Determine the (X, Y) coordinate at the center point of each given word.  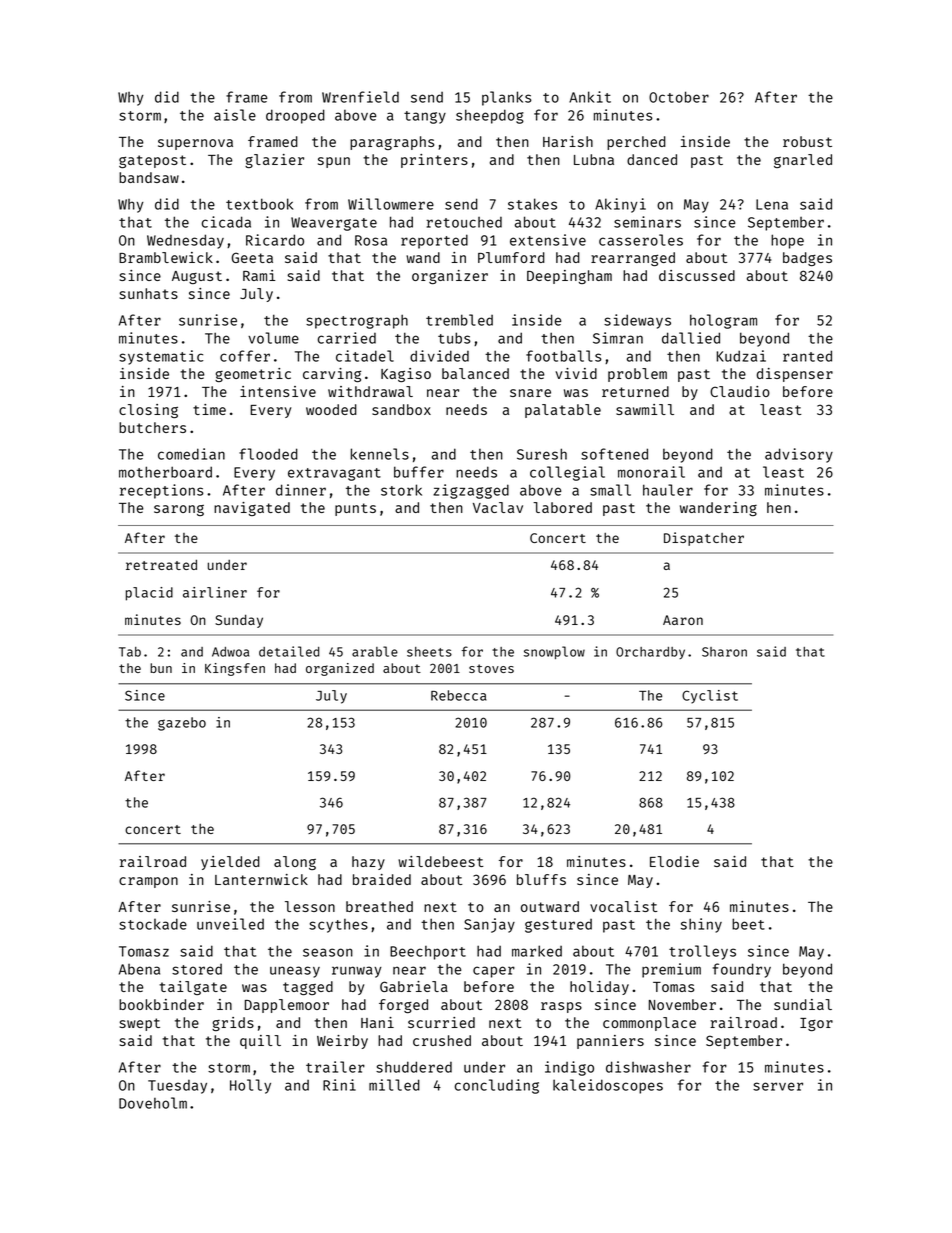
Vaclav (498, 507)
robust (807, 141)
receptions (162, 491)
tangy (425, 117)
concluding (497, 1086)
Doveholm (153, 1103)
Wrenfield (360, 97)
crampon (148, 882)
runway (357, 972)
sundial (803, 1004)
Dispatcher (704, 539)
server (778, 1086)
